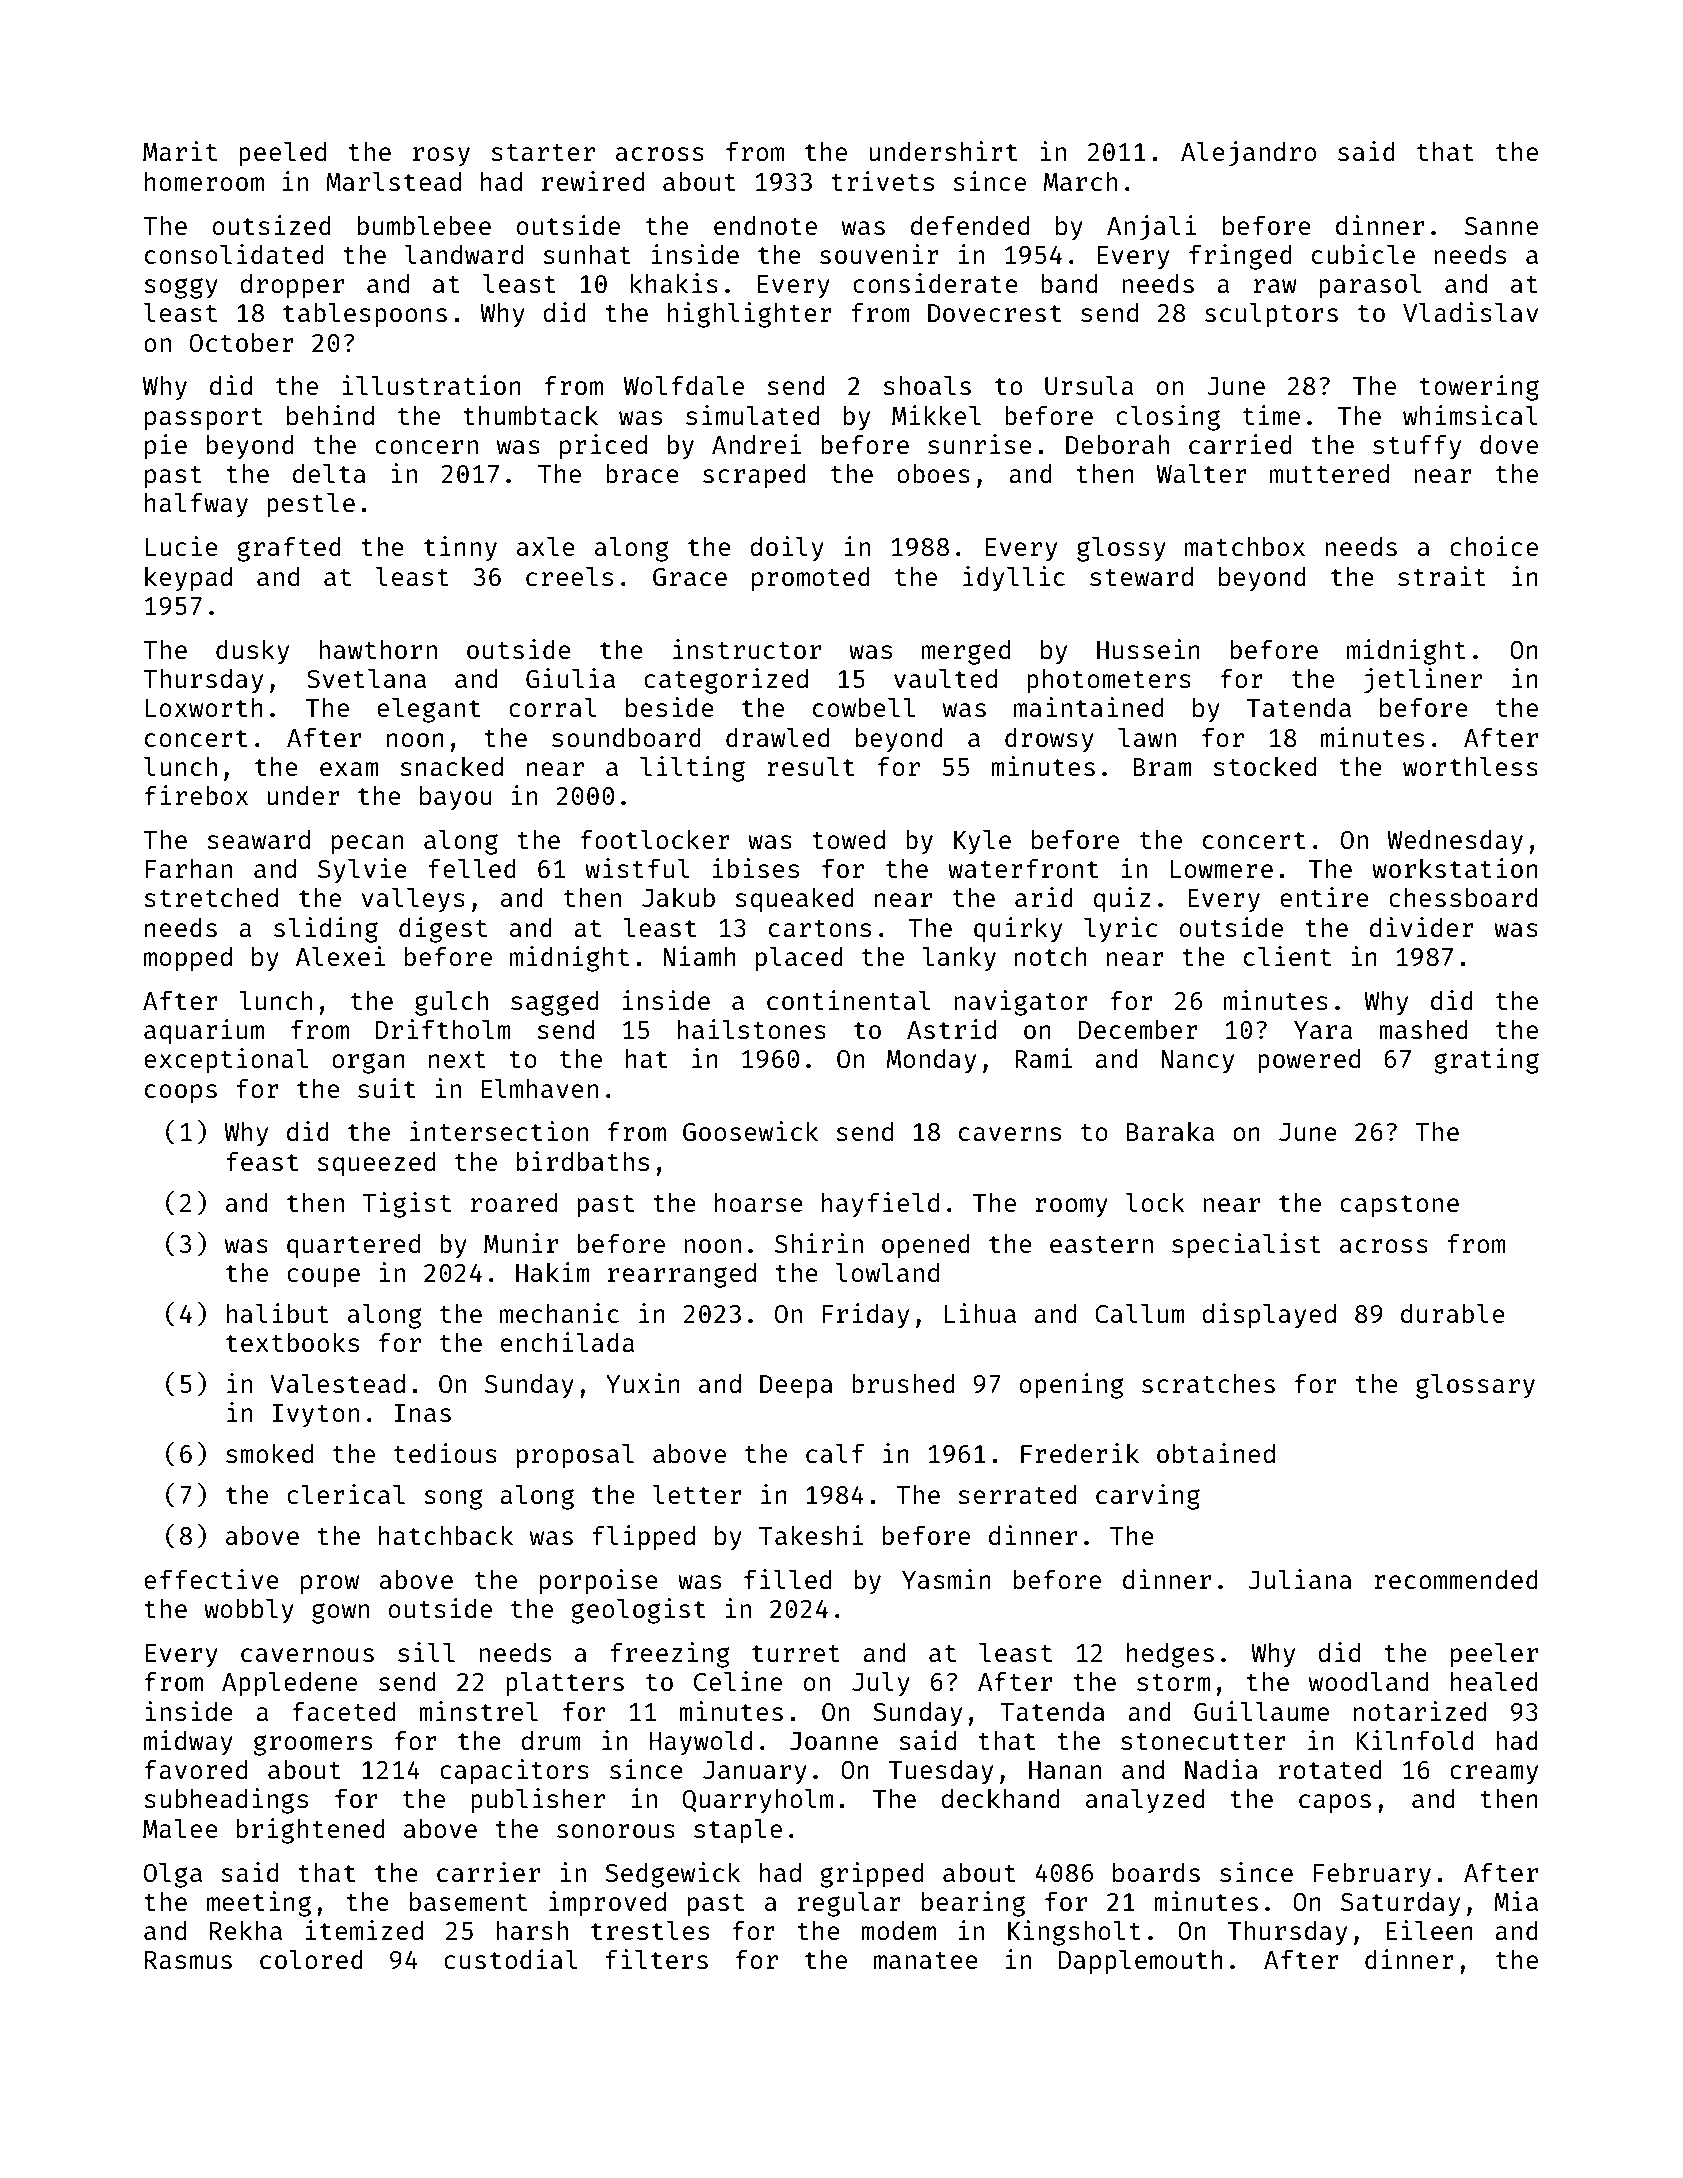 This document has width=1683, height=2178. Describe the element at coordinates (1442, 576) in the document. I see `strait` at that location.
